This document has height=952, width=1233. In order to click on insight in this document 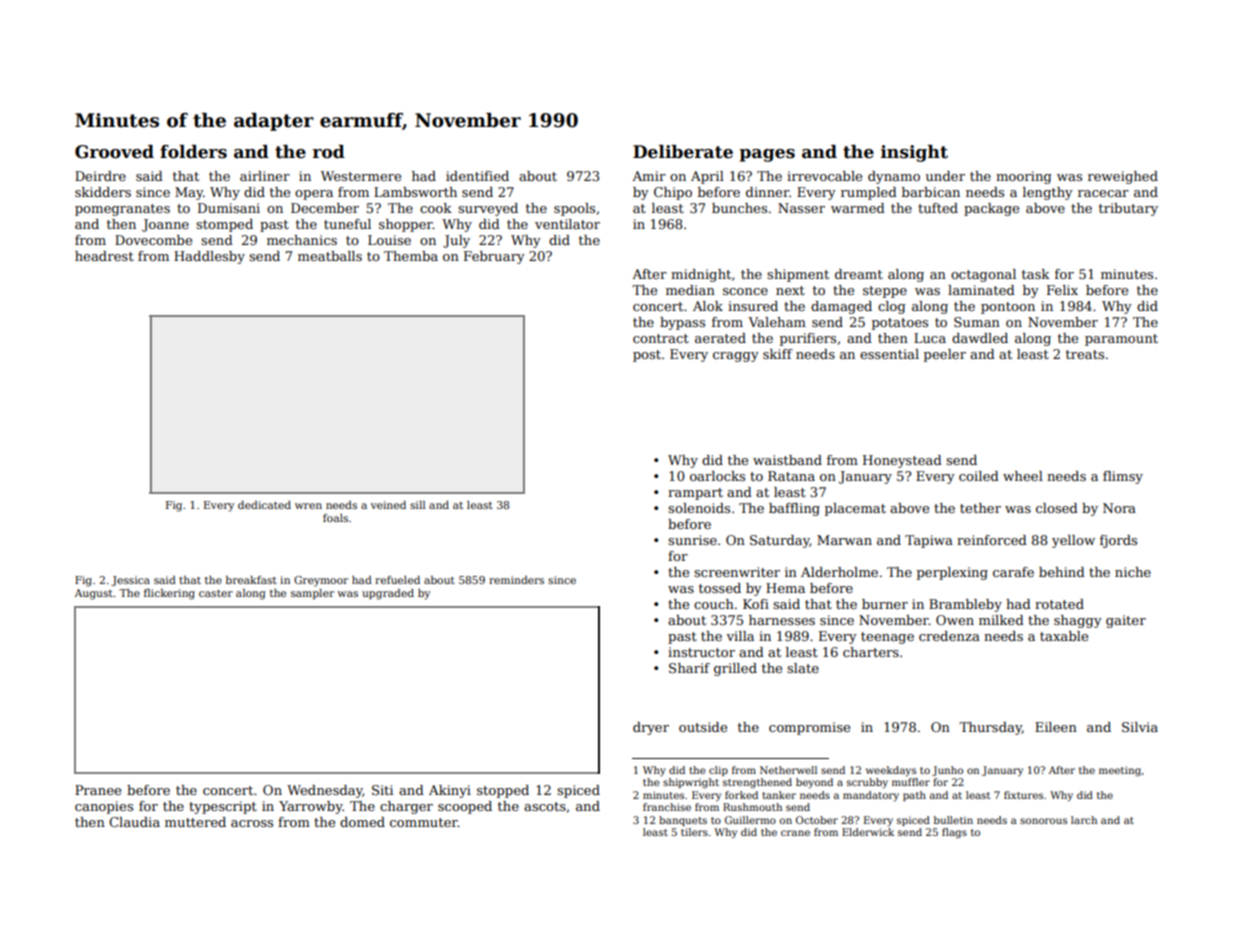, I will do `click(914, 153)`.
